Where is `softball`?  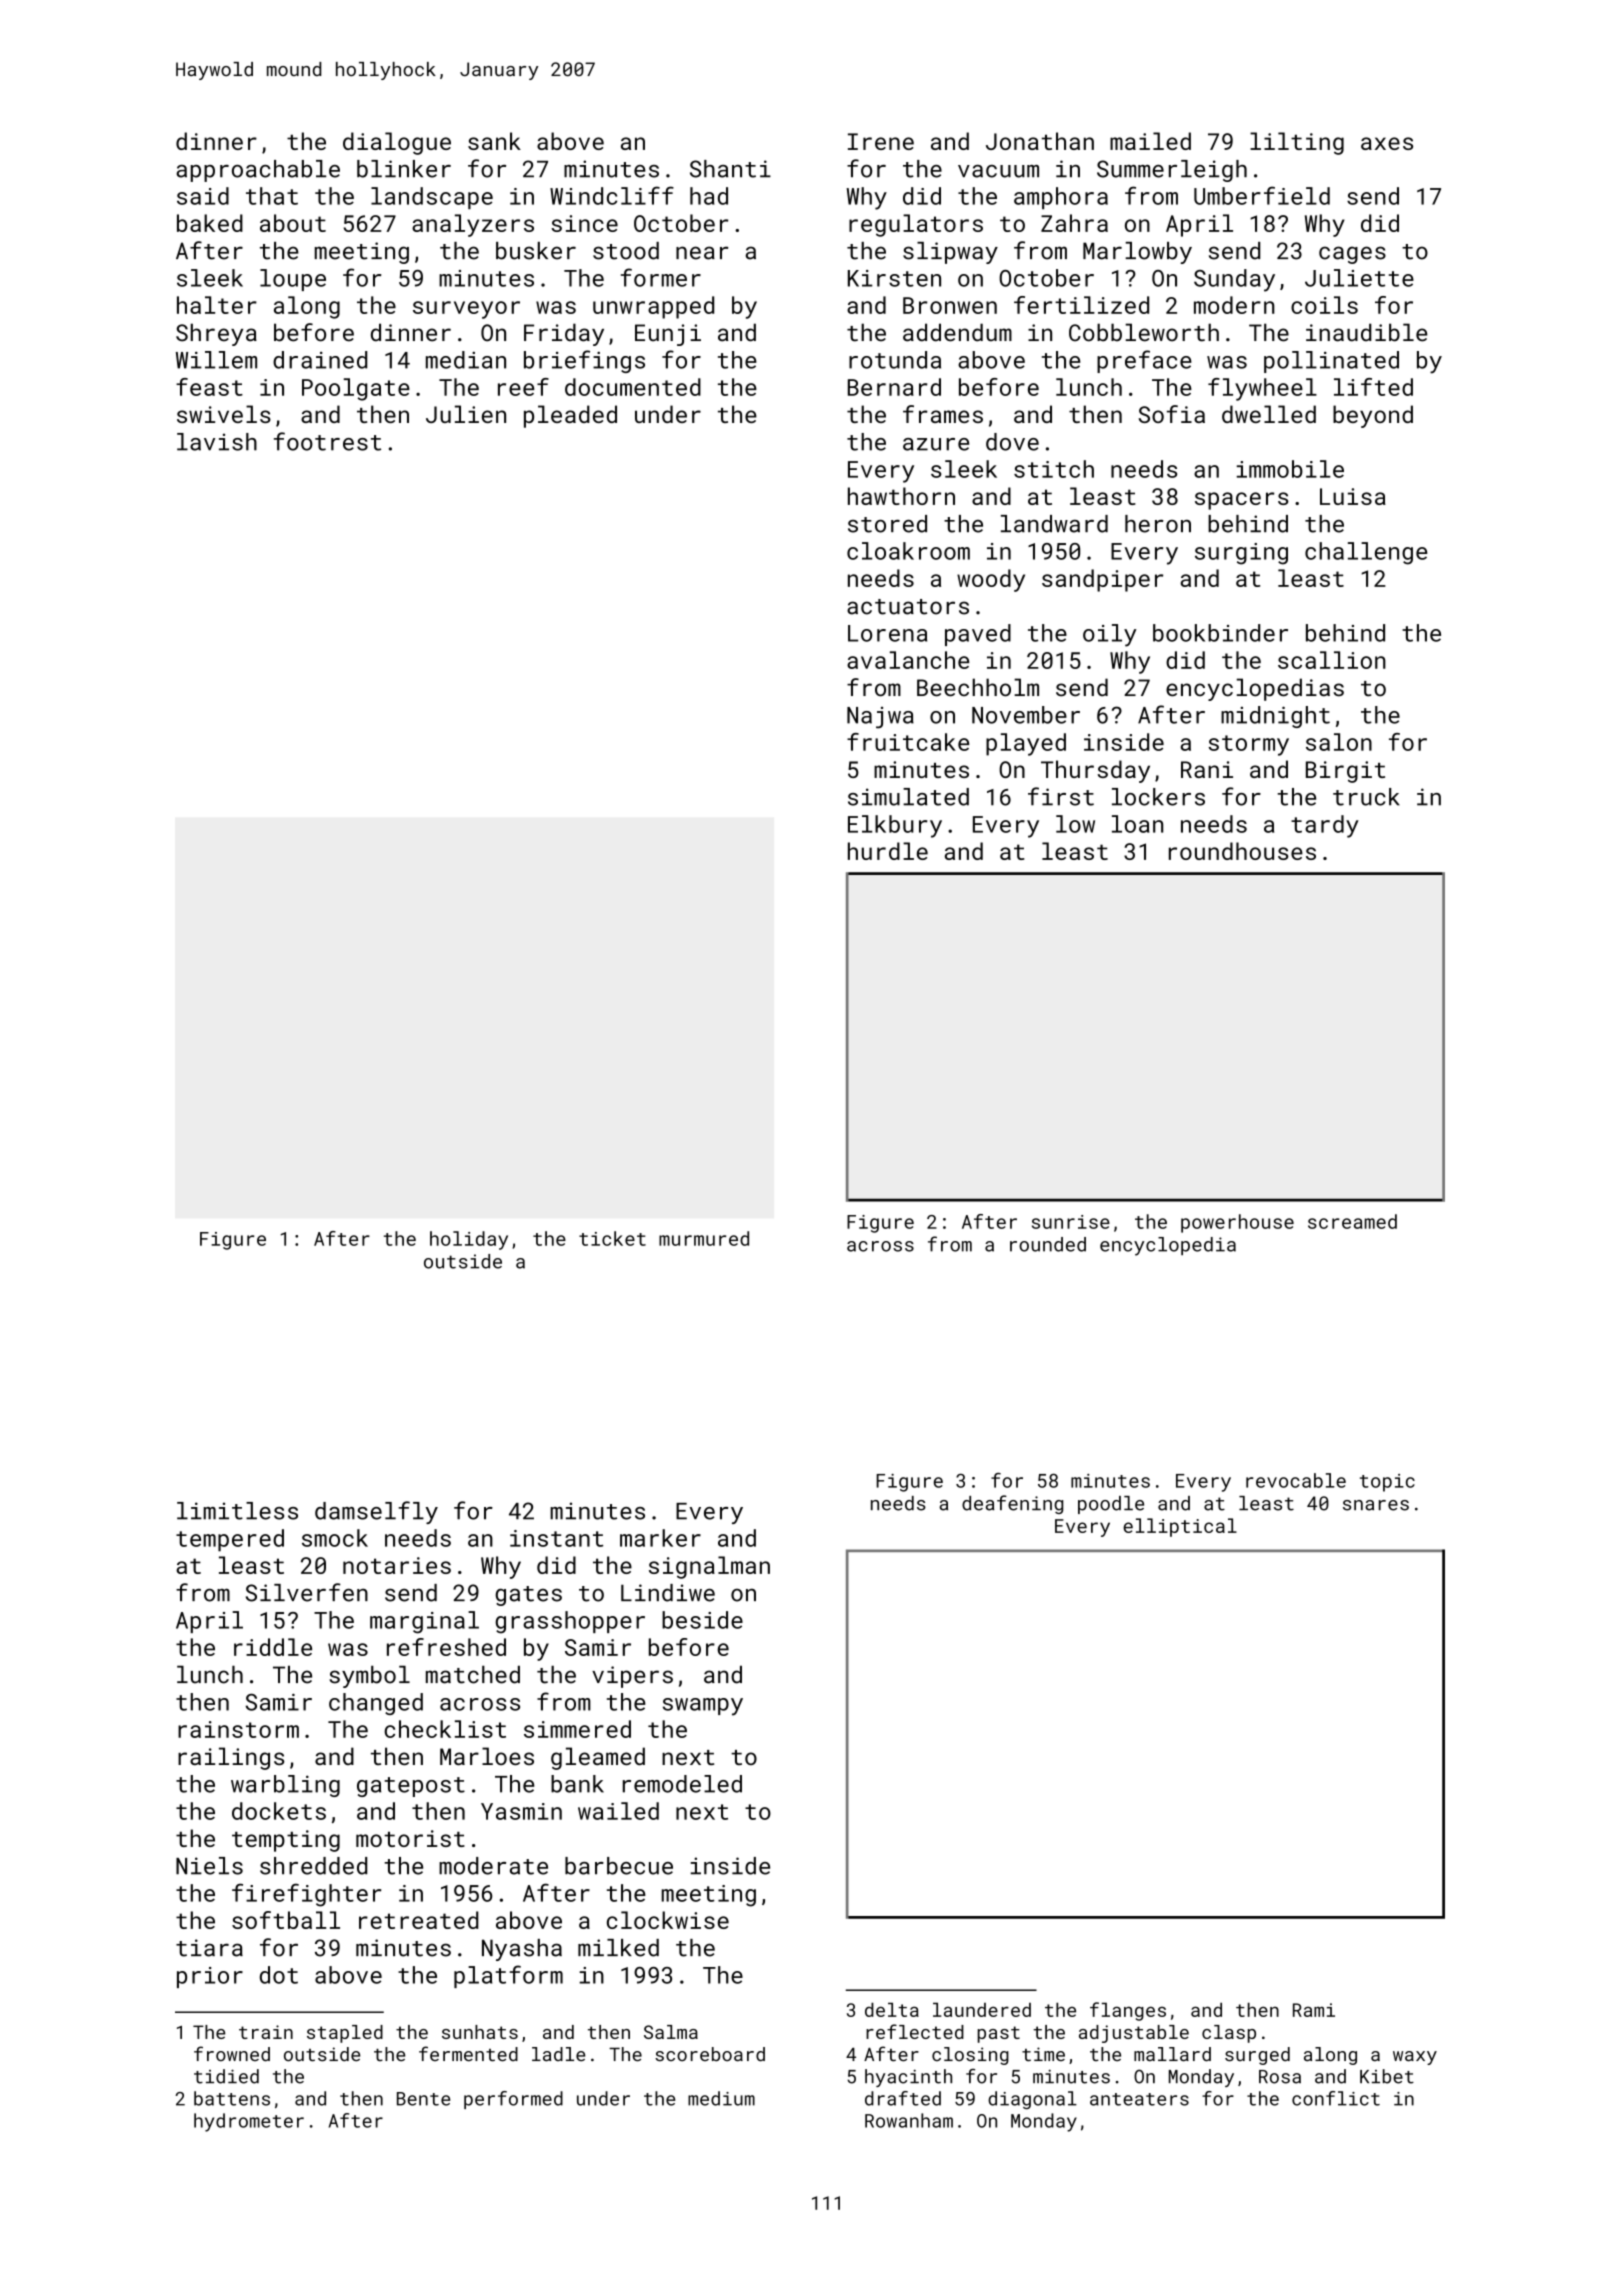
softball is located at coordinates (286, 1920).
